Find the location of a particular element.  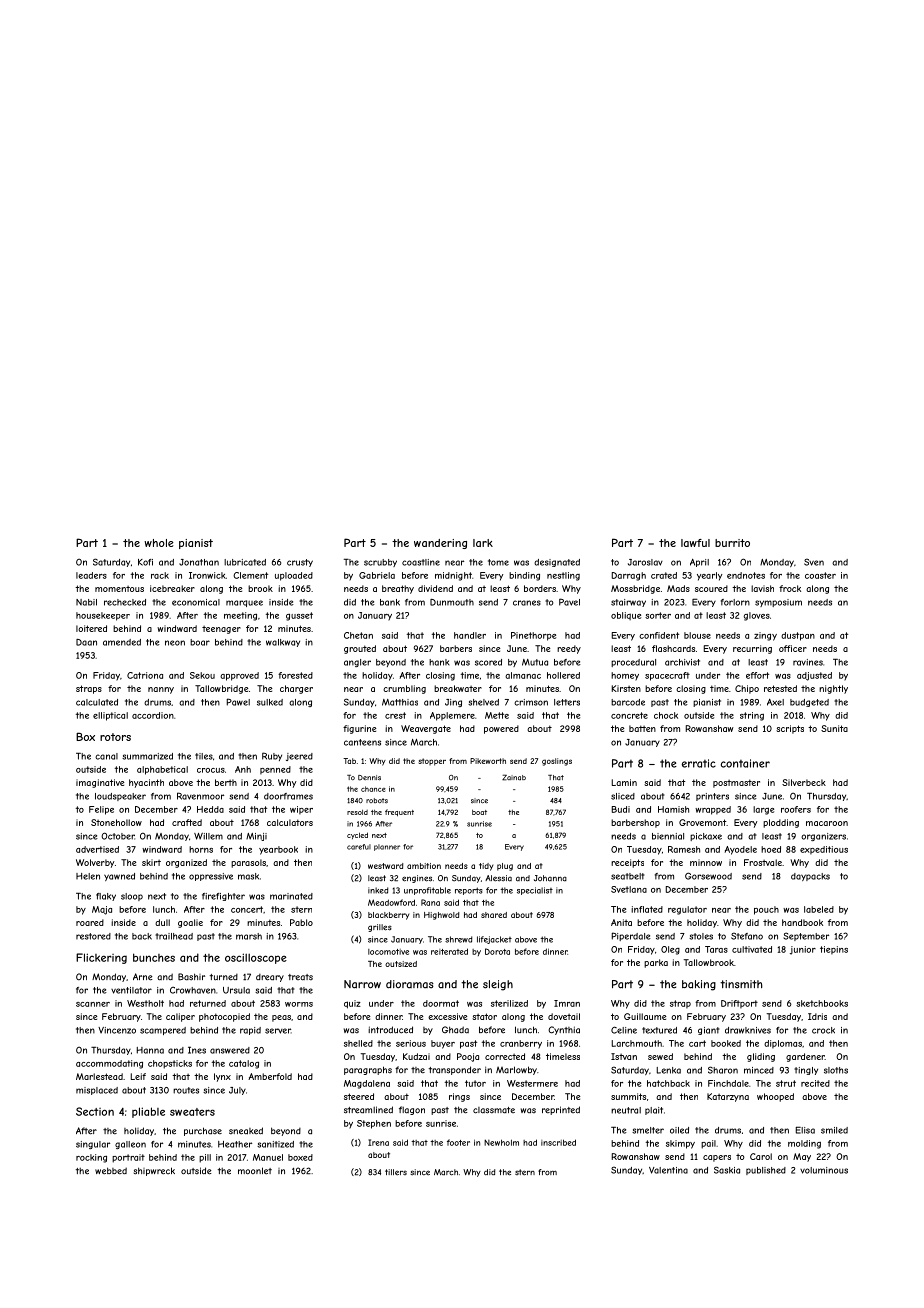

pickaxe is located at coordinates (706, 837).
